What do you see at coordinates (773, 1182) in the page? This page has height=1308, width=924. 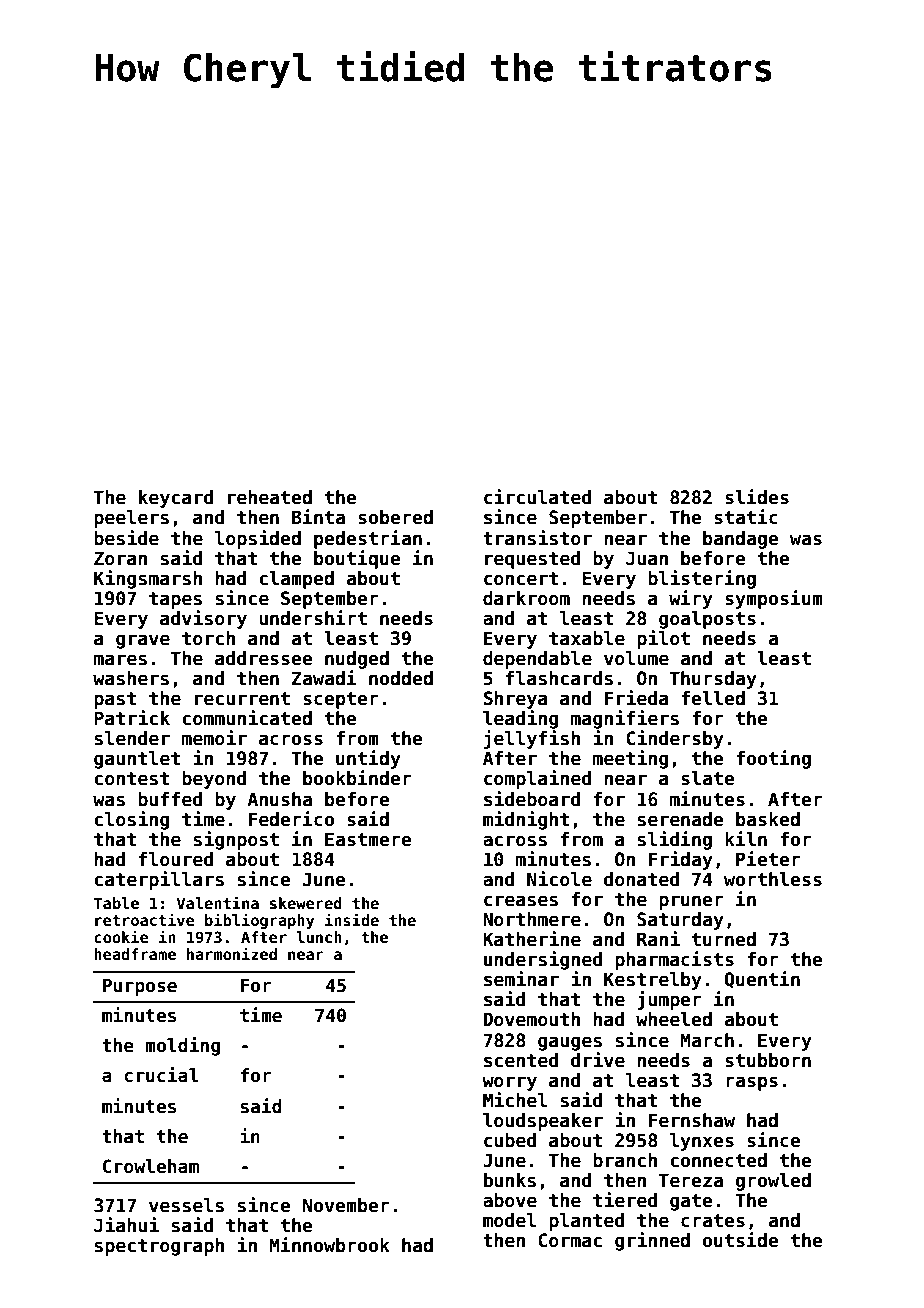 I see `growled` at bounding box center [773, 1182].
